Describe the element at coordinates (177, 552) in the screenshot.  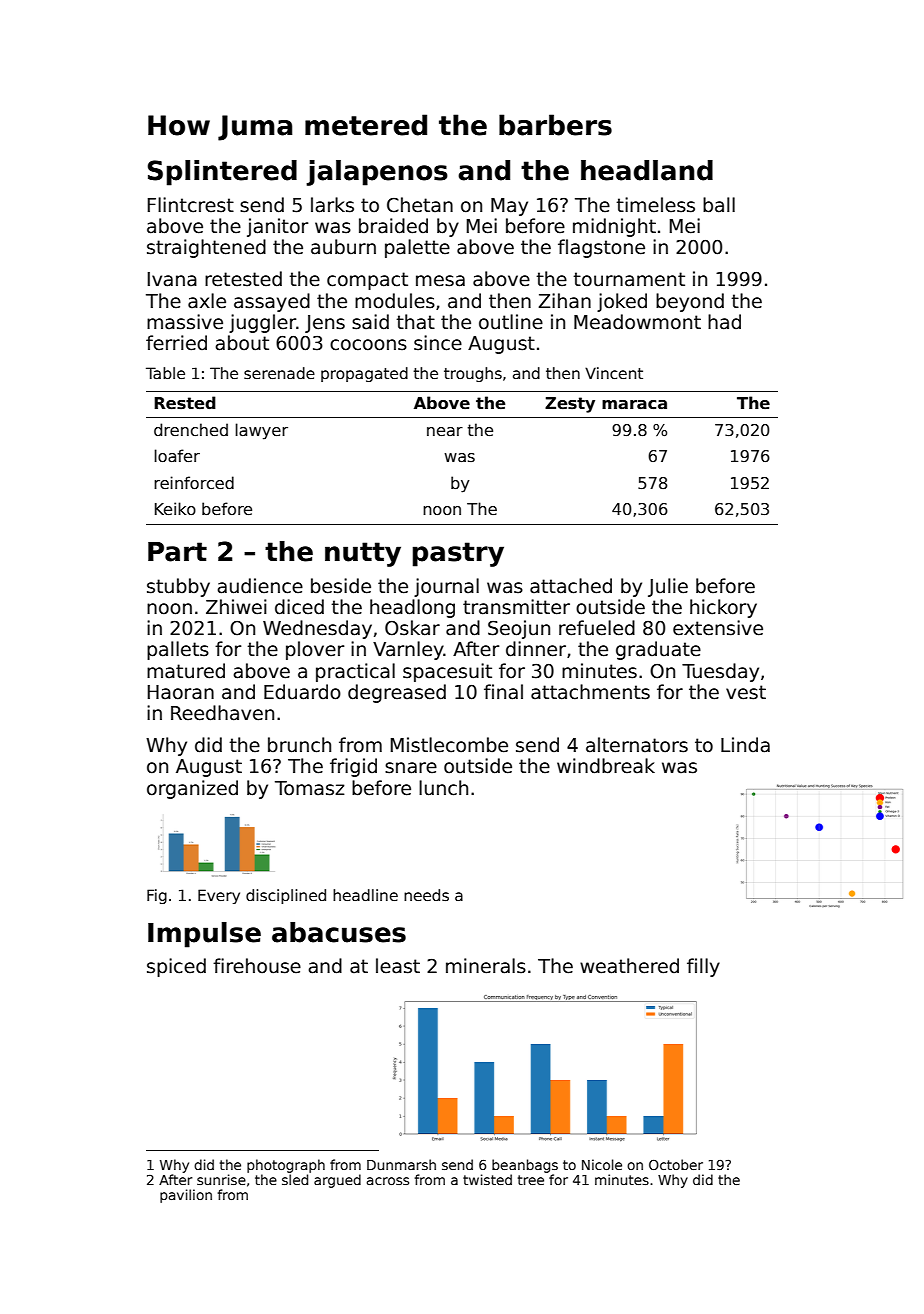
I see `Part` at that location.
